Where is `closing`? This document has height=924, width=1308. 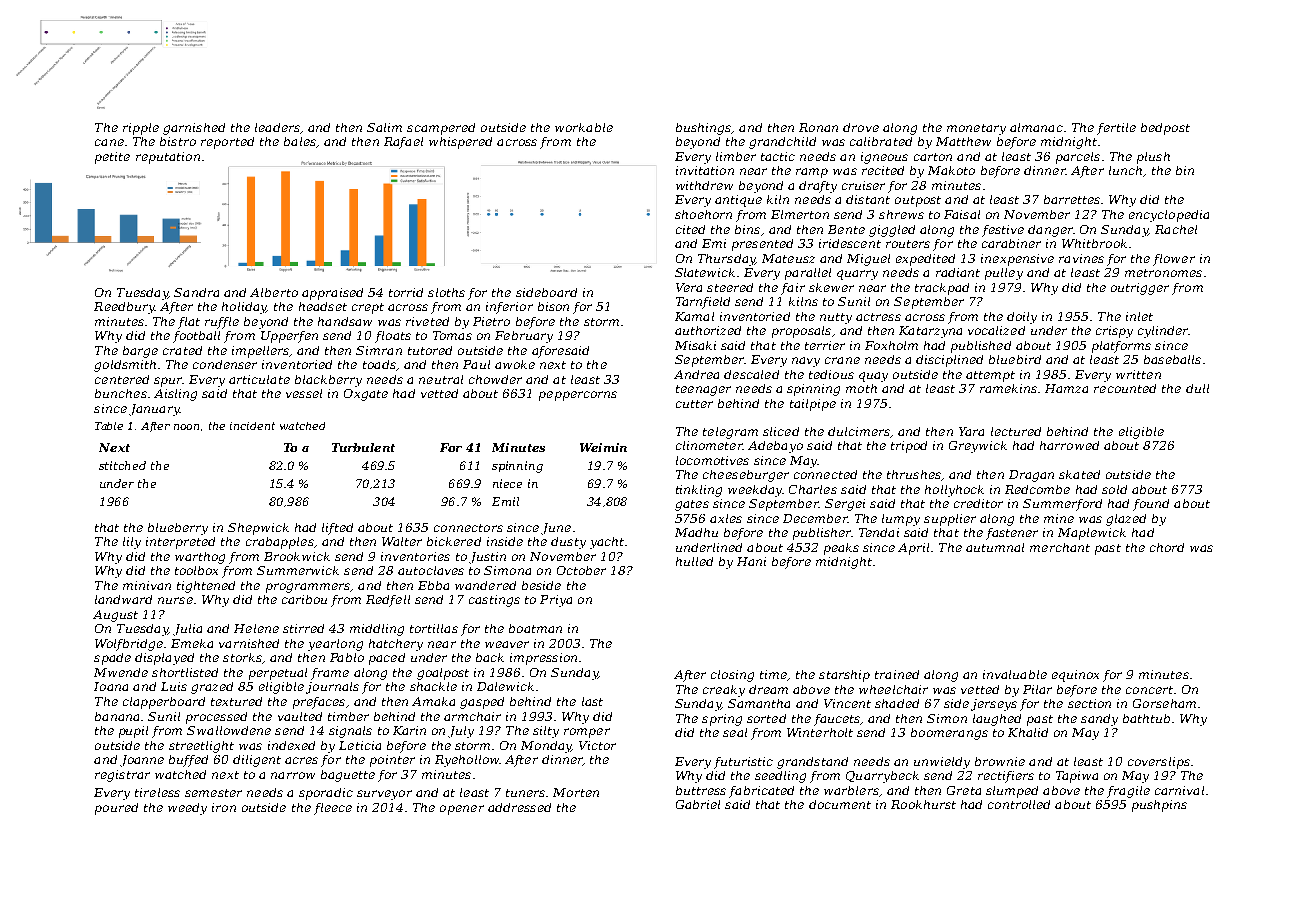 closing is located at coordinates (732, 676).
